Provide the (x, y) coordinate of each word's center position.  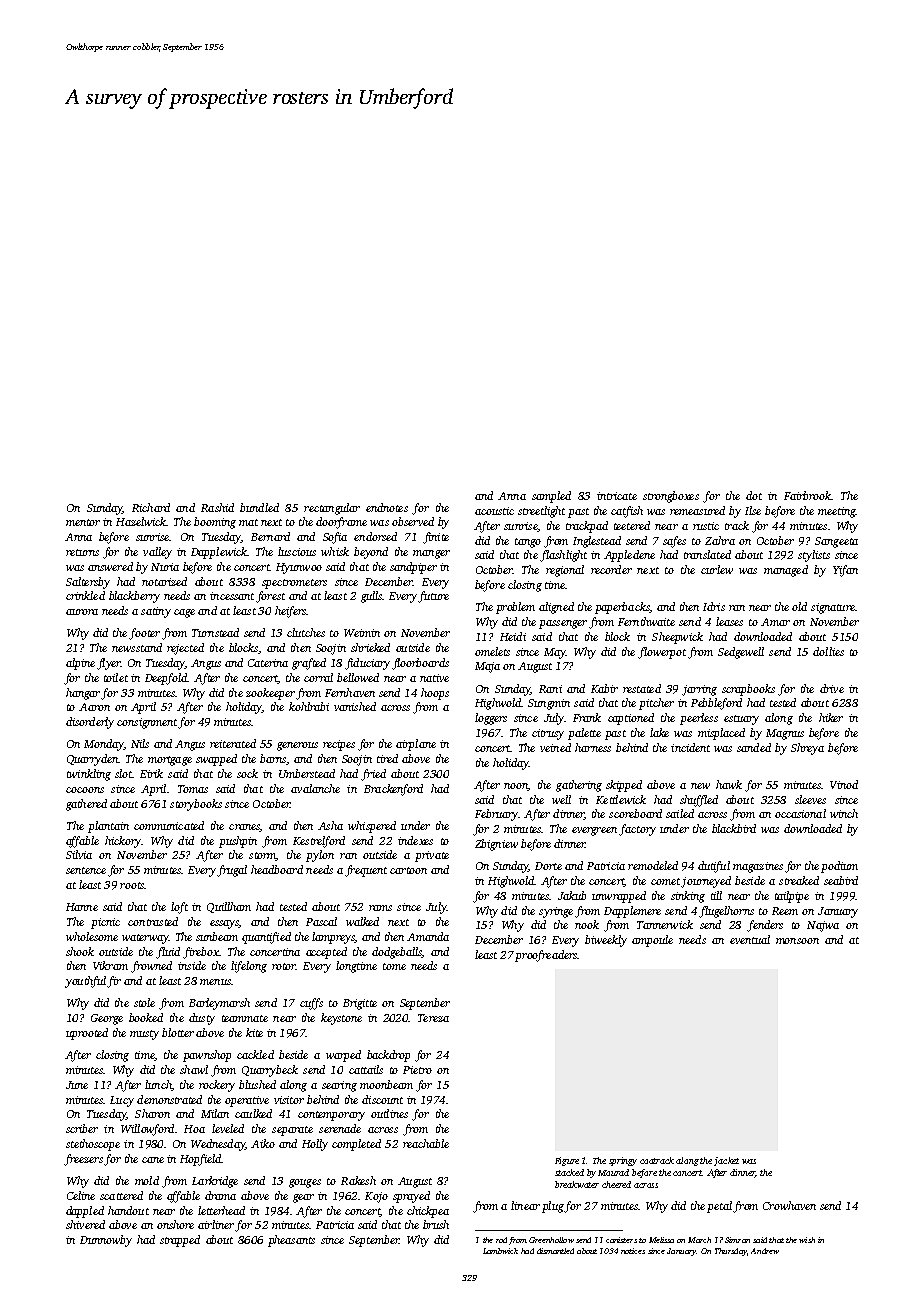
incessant (232, 596)
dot (754, 495)
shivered (85, 1224)
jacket (726, 1161)
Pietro (417, 1070)
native (434, 678)
